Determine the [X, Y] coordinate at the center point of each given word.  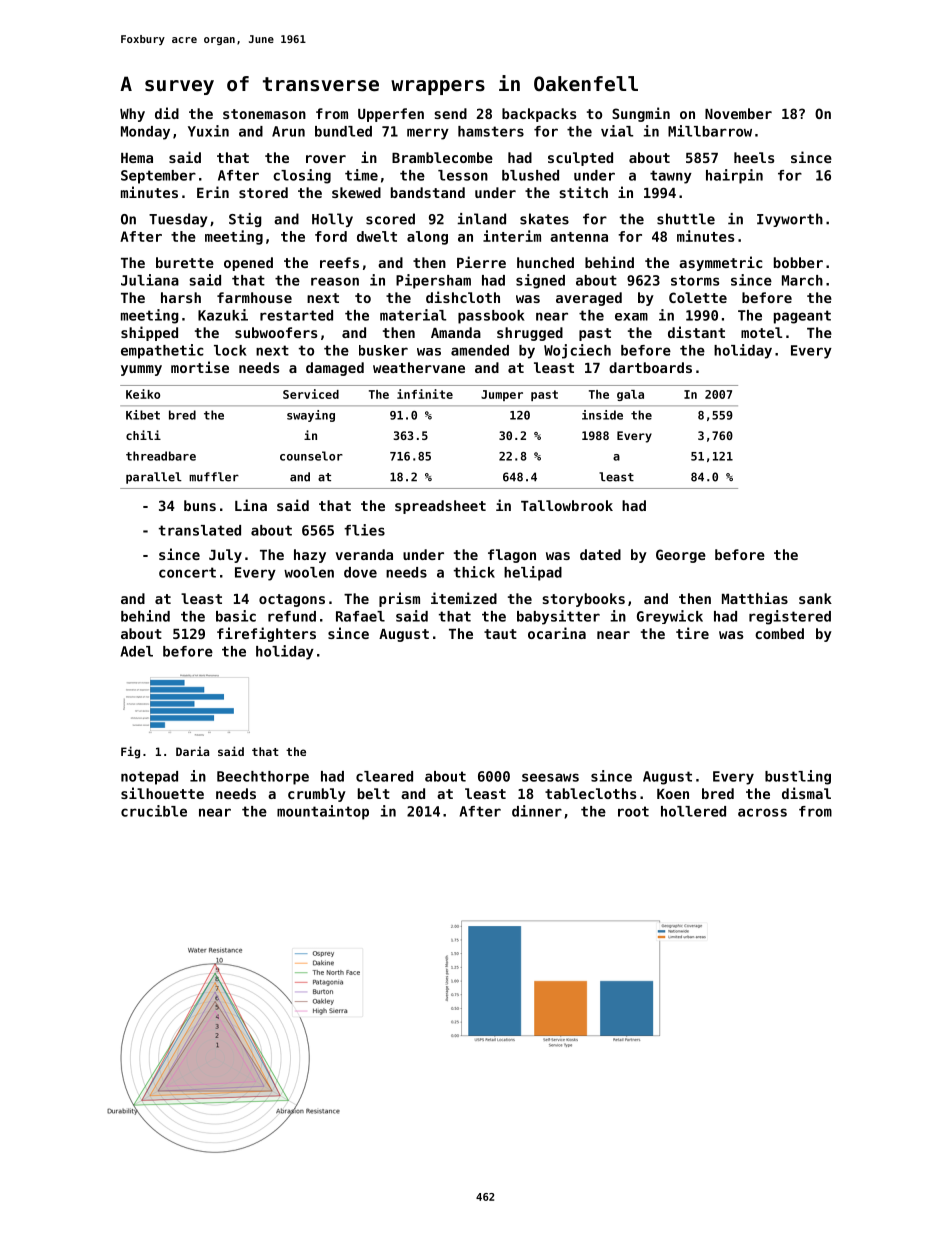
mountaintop [323, 812]
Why [132, 115]
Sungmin [641, 114]
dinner [537, 811]
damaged [335, 369]
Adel [136, 651]
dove [360, 572]
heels [754, 157]
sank [815, 598]
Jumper [502, 395]
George [681, 556]
